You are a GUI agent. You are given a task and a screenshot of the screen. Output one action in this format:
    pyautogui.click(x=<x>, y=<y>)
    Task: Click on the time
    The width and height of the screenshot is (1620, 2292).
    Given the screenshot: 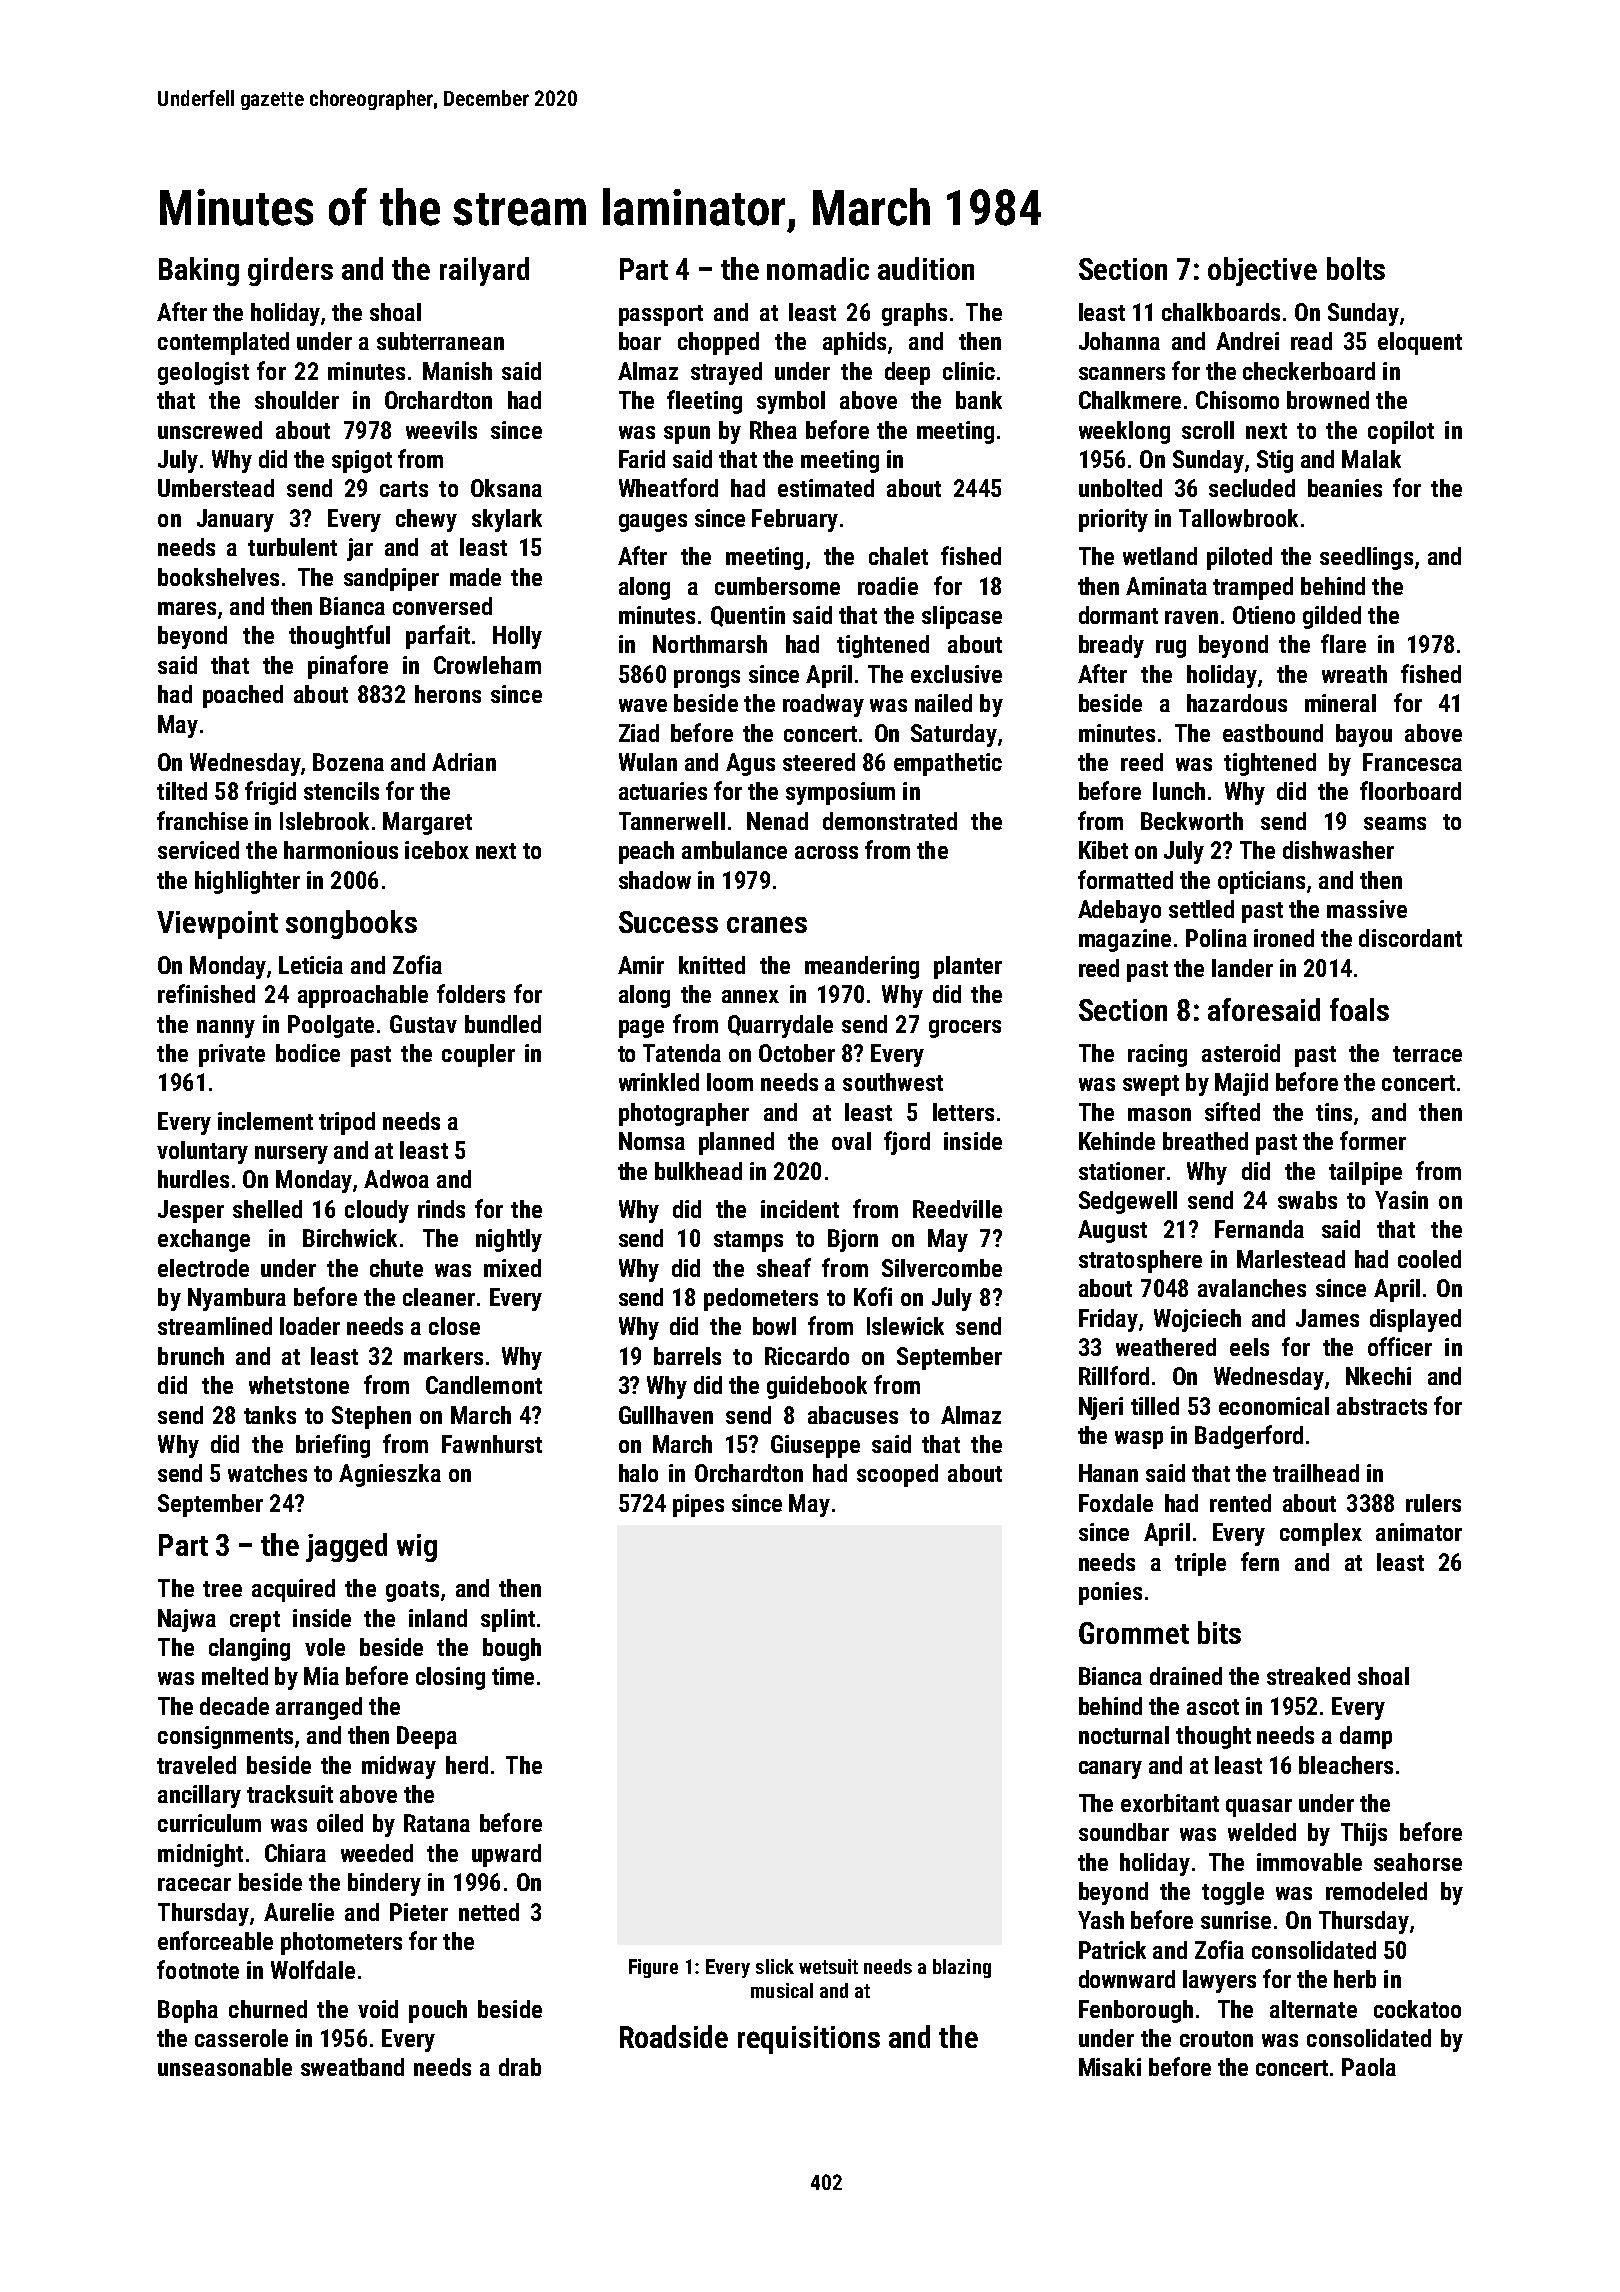 What is the action you would take?
    pyautogui.click(x=513, y=1676)
